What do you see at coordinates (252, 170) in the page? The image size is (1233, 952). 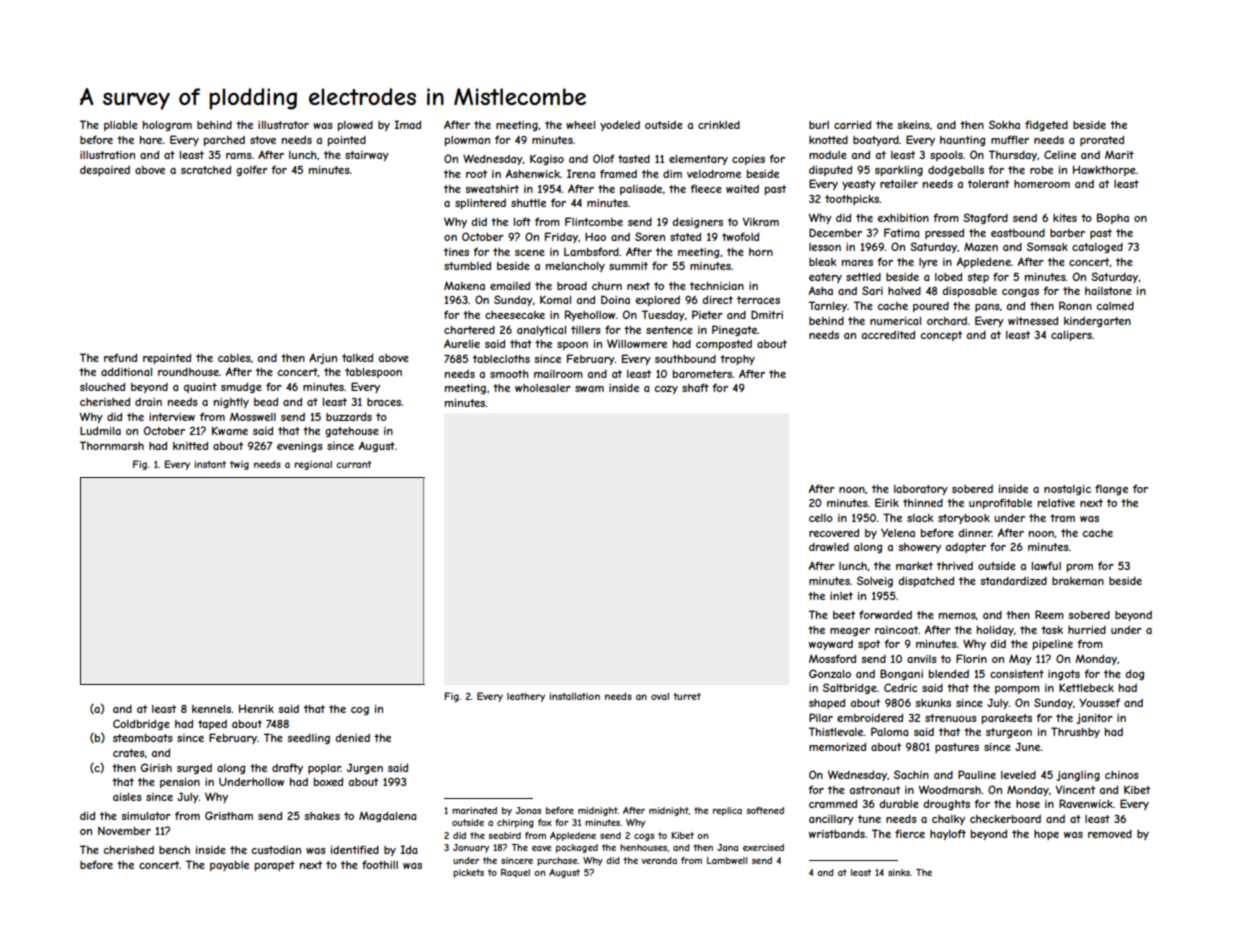 I see `golfer` at bounding box center [252, 170].
